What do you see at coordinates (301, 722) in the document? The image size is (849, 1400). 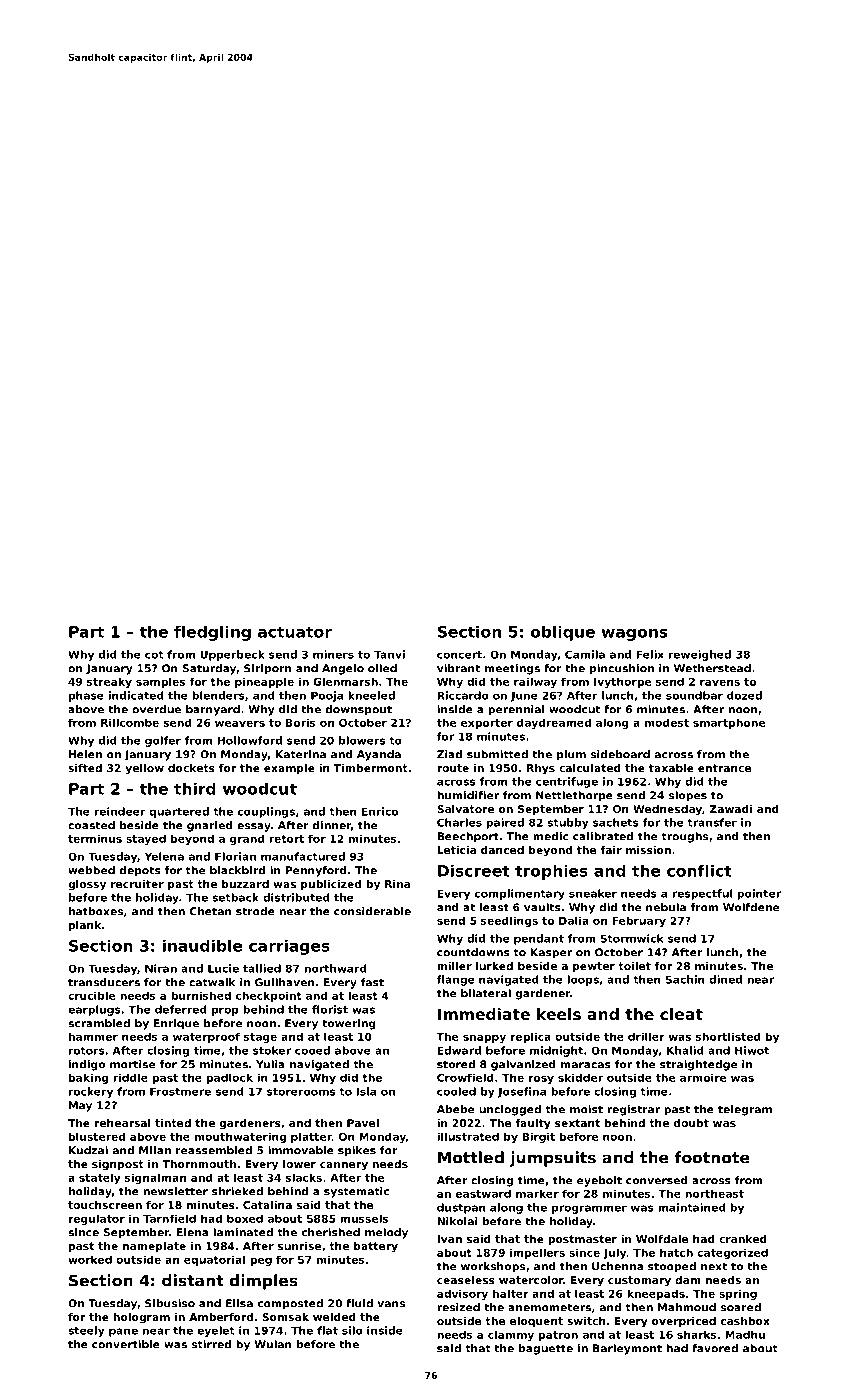 I see `Boris` at bounding box center [301, 722].
